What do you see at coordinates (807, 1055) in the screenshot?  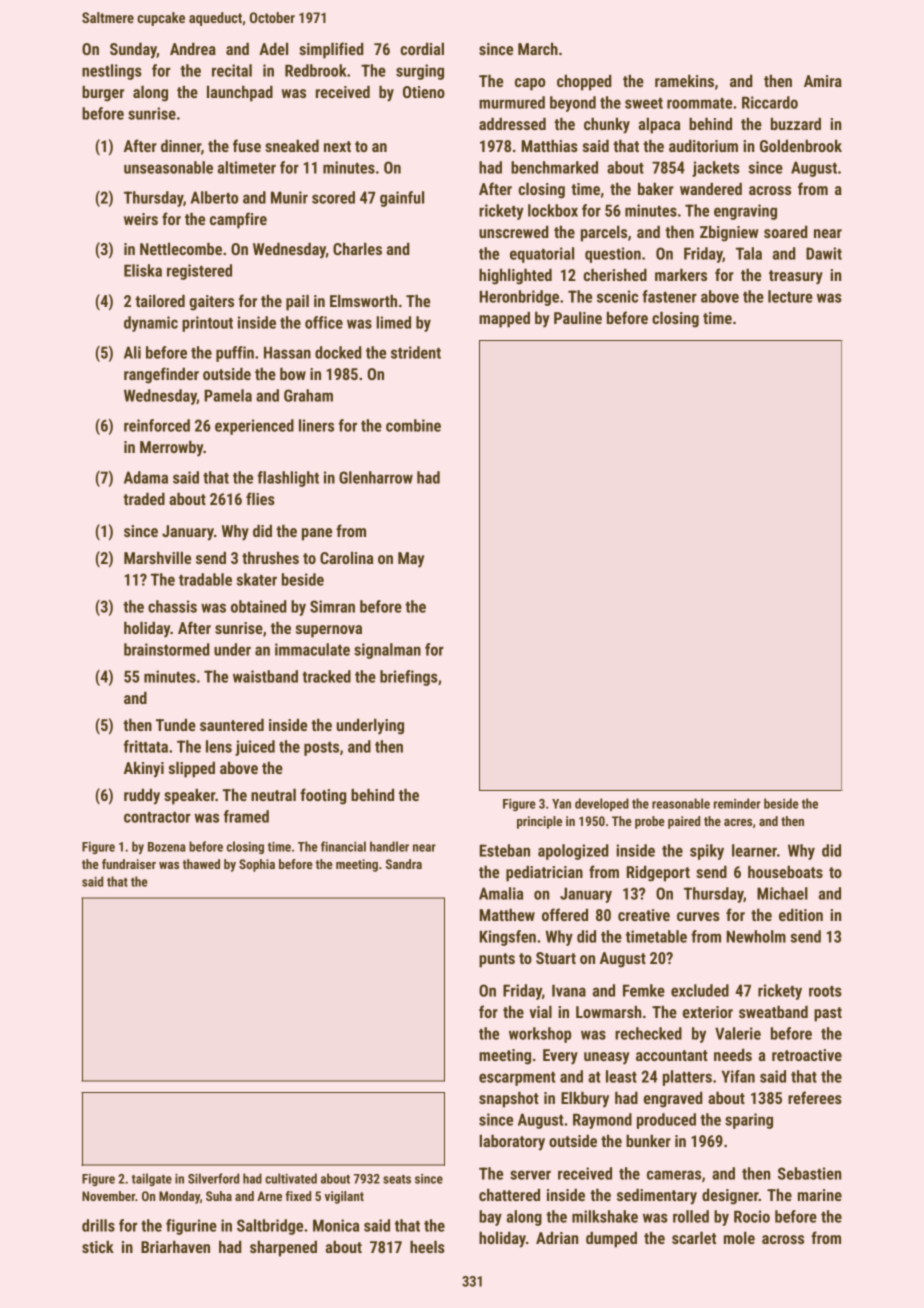 I see `retroactive` at bounding box center [807, 1055].
